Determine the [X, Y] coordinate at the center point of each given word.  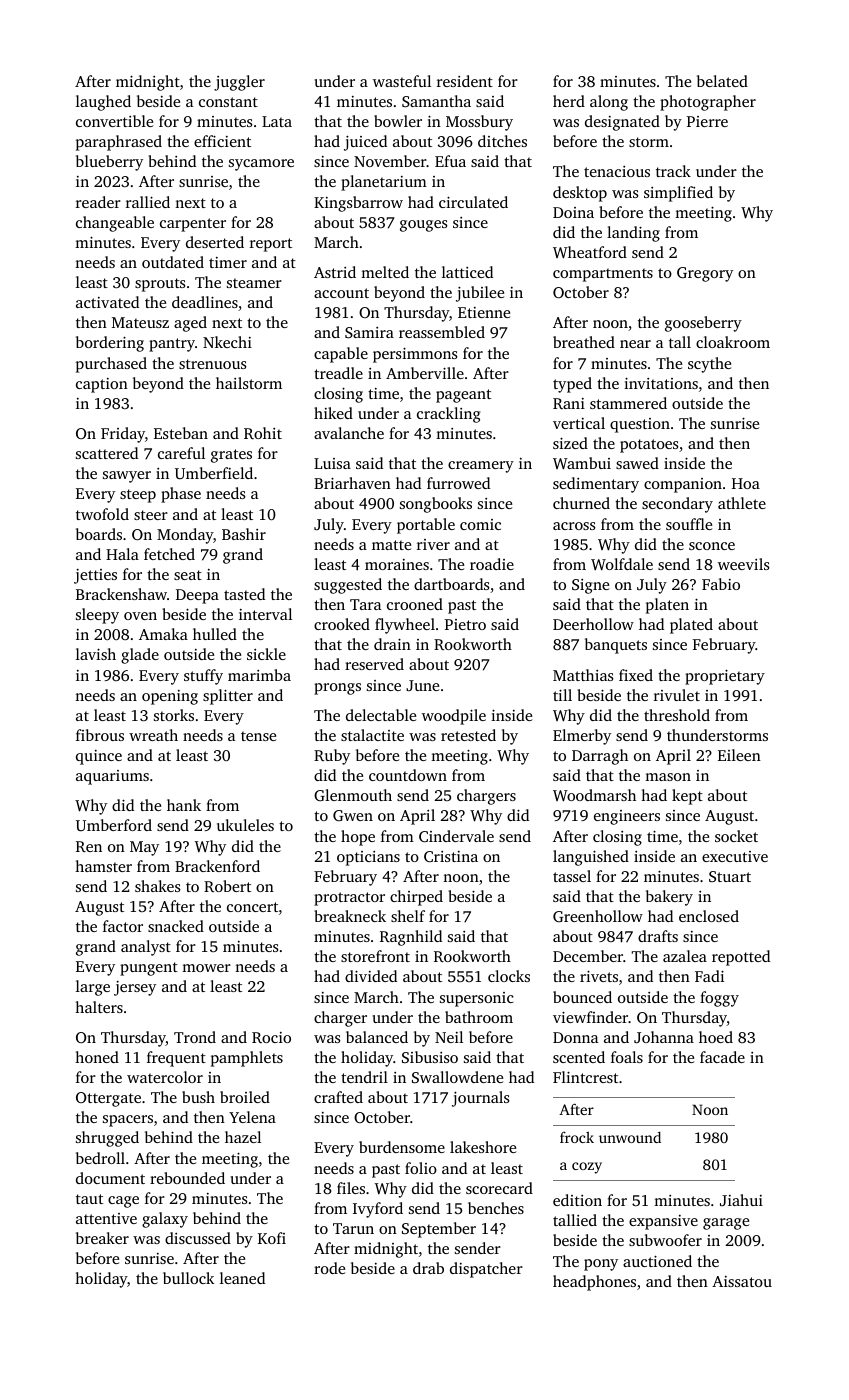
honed [97, 1057]
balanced [377, 1037]
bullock [188, 1278]
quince [99, 757]
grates [231, 456]
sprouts [160, 285]
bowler [398, 121]
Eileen [739, 755]
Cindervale [456, 836]
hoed [716, 1037]
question [640, 425]
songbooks [436, 505]
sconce [712, 546]
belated [722, 81]
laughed [103, 103]
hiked [333, 413]
